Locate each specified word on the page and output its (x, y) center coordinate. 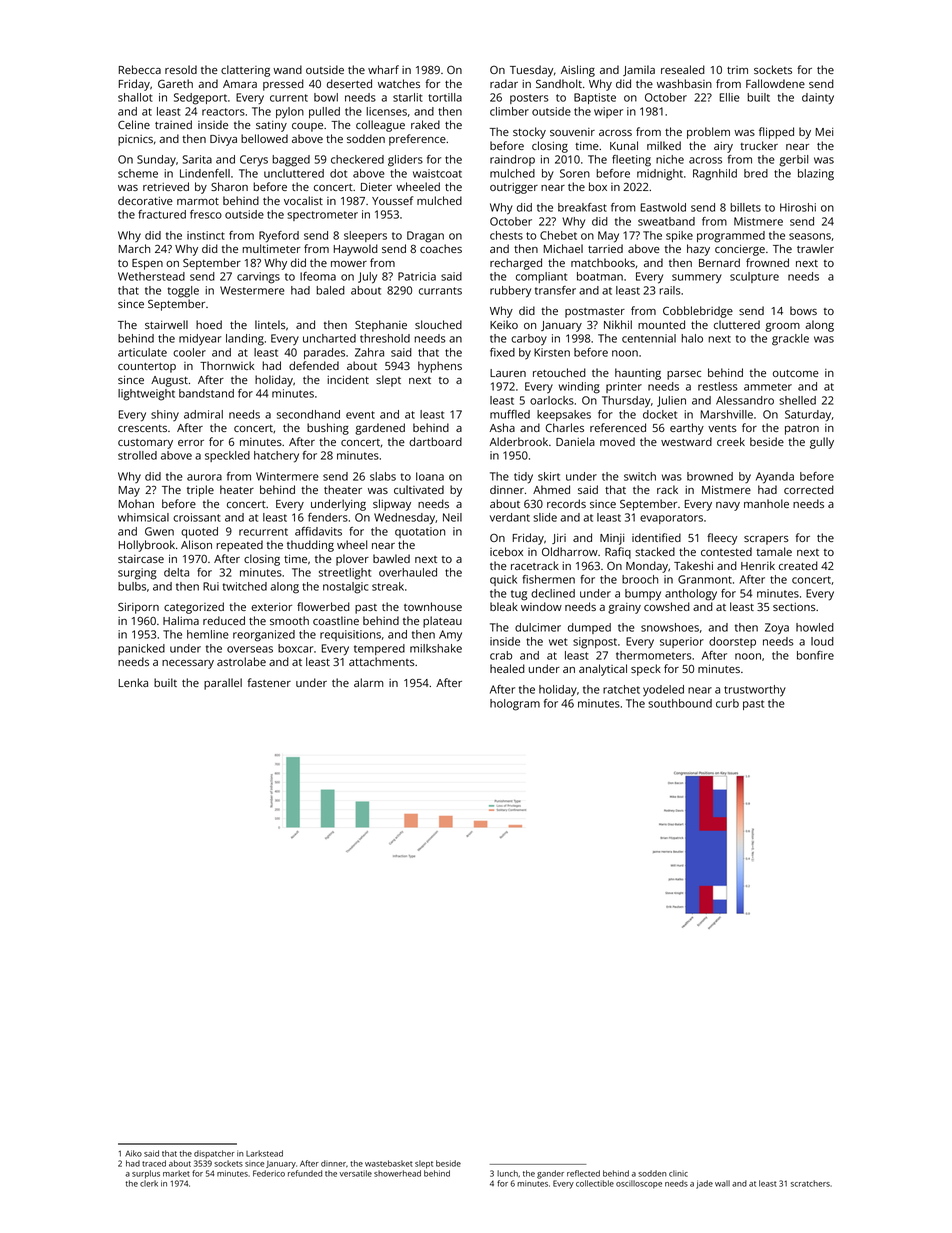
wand (287, 69)
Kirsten (552, 352)
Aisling (578, 71)
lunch (507, 1173)
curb (727, 703)
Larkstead (264, 1153)
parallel (223, 684)
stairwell (166, 324)
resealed (683, 69)
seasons (810, 236)
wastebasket (389, 1163)
